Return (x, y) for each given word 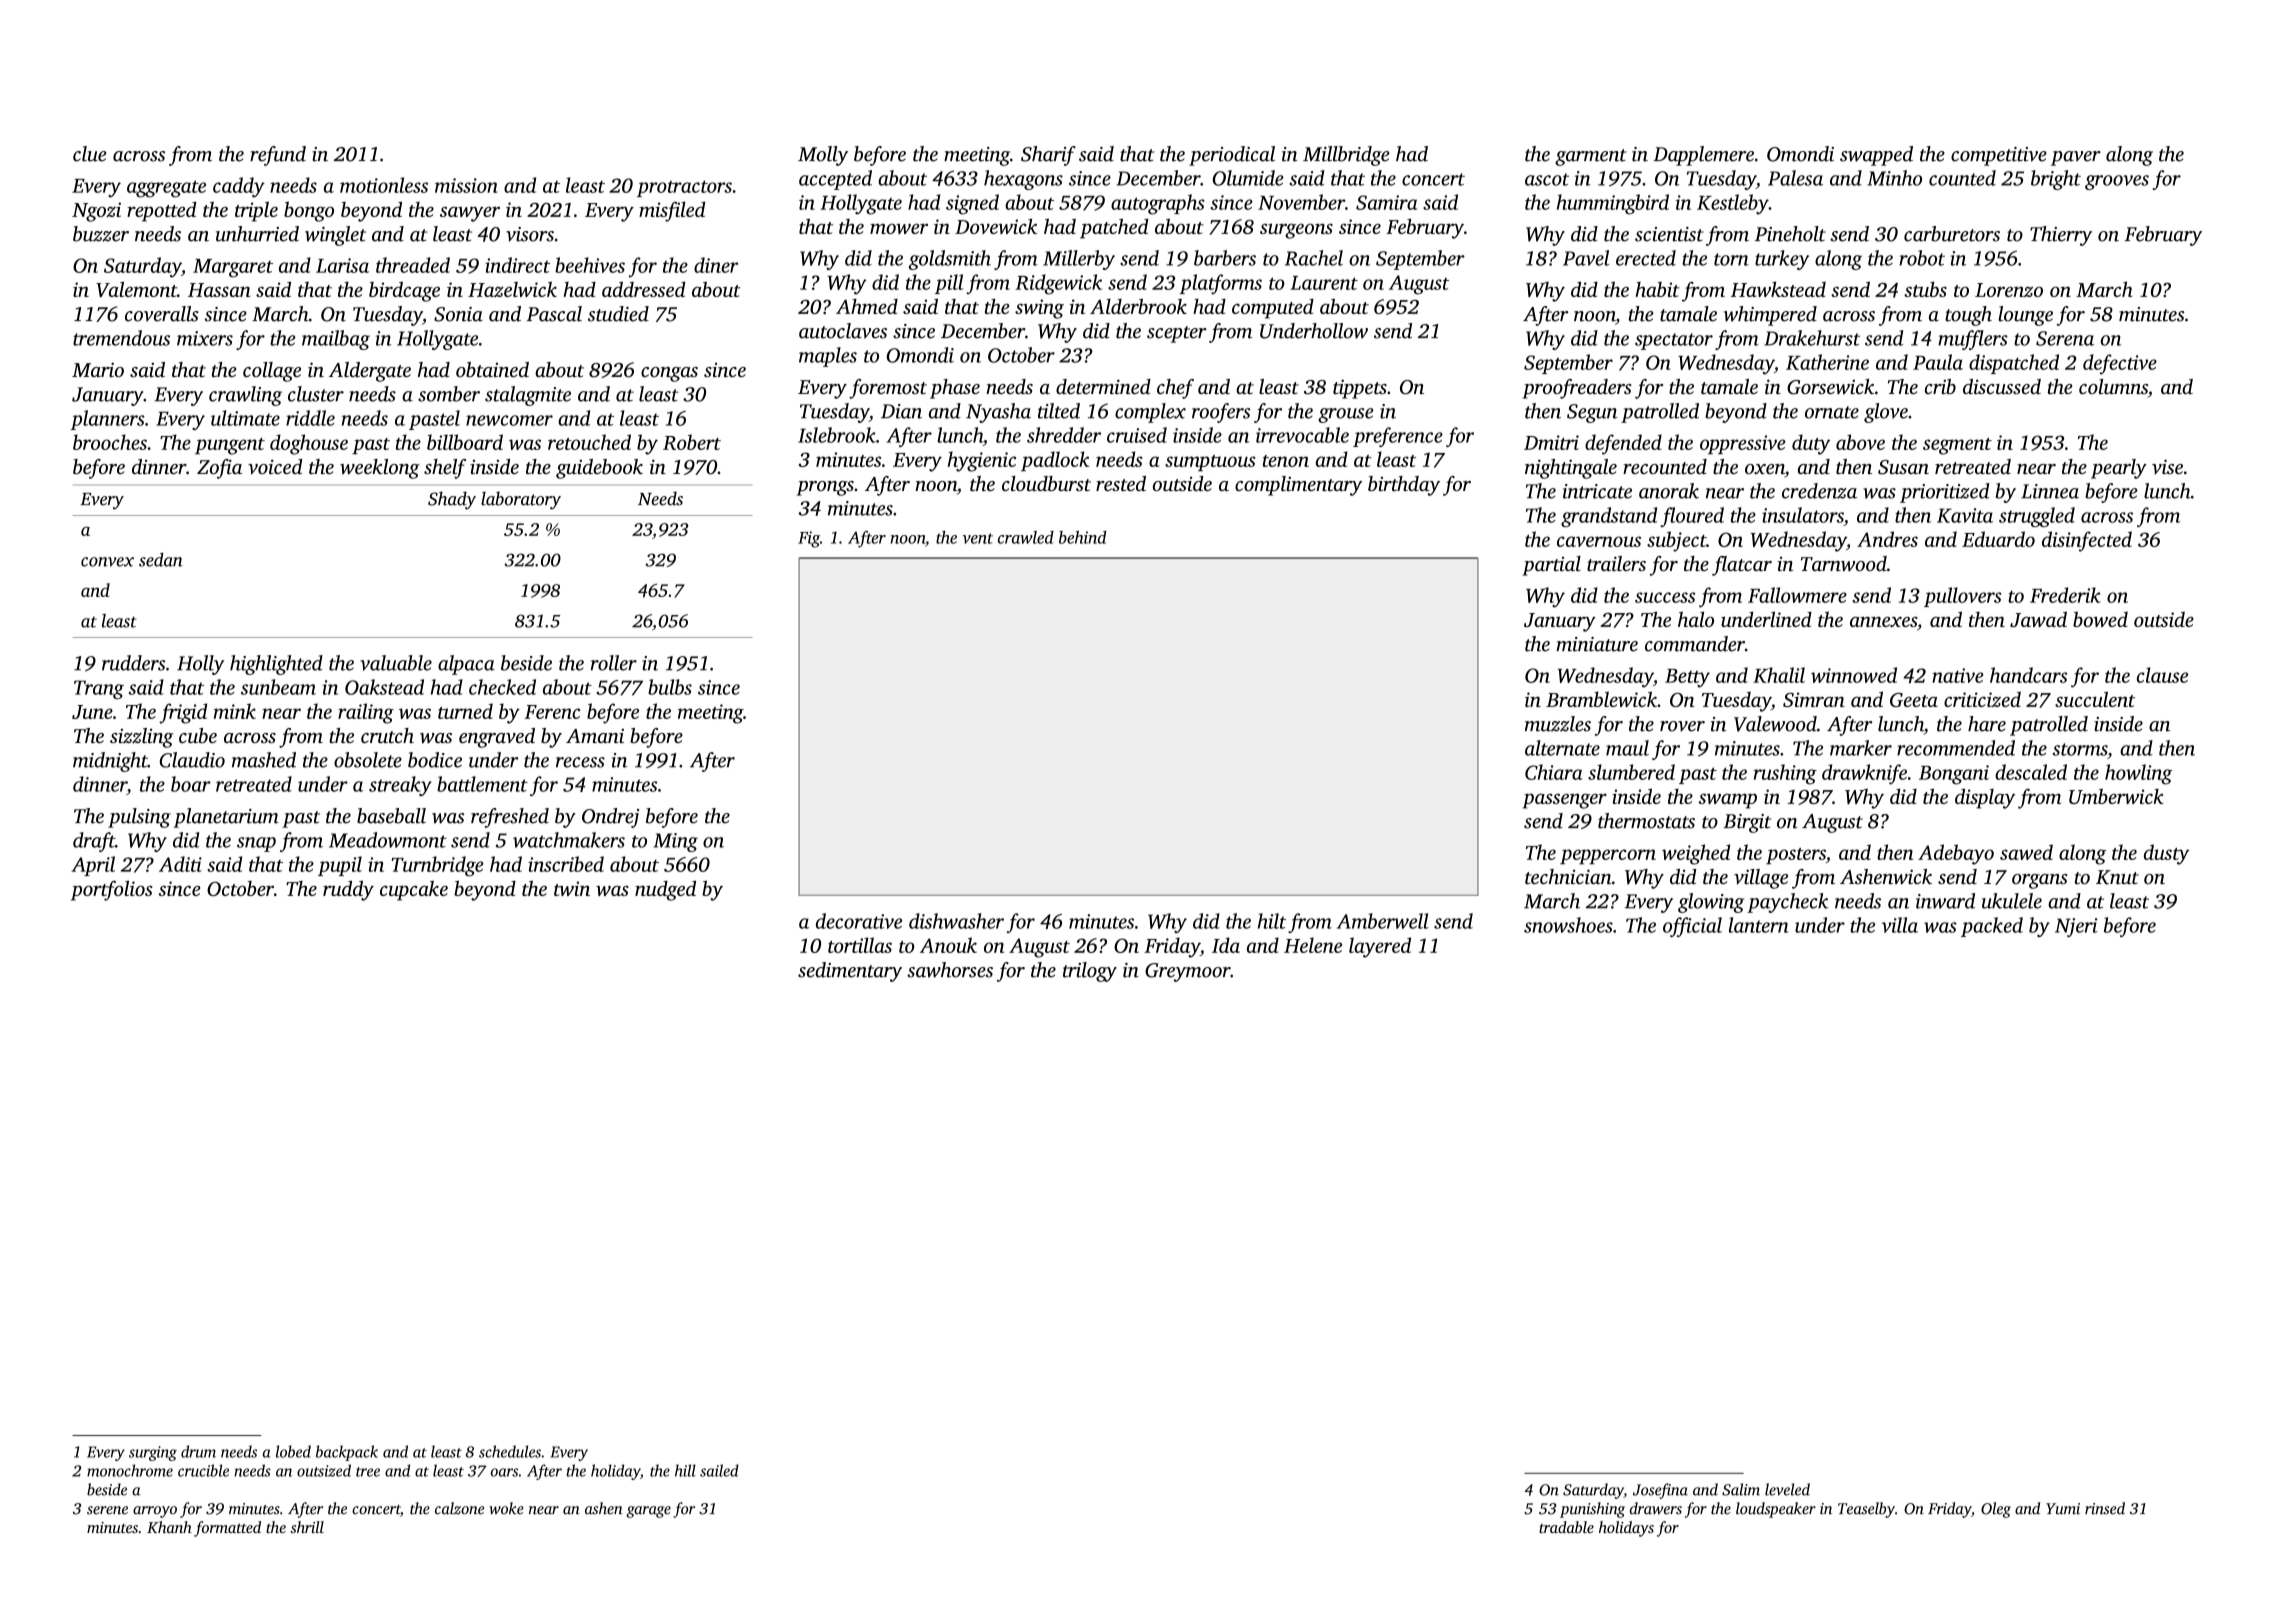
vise (2167, 466)
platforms (1221, 284)
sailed (719, 1470)
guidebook (599, 469)
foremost (888, 389)
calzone (459, 1508)
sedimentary (850, 972)
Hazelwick (512, 289)
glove (1886, 413)
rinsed (2105, 1508)
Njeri (2076, 927)
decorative (859, 921)
